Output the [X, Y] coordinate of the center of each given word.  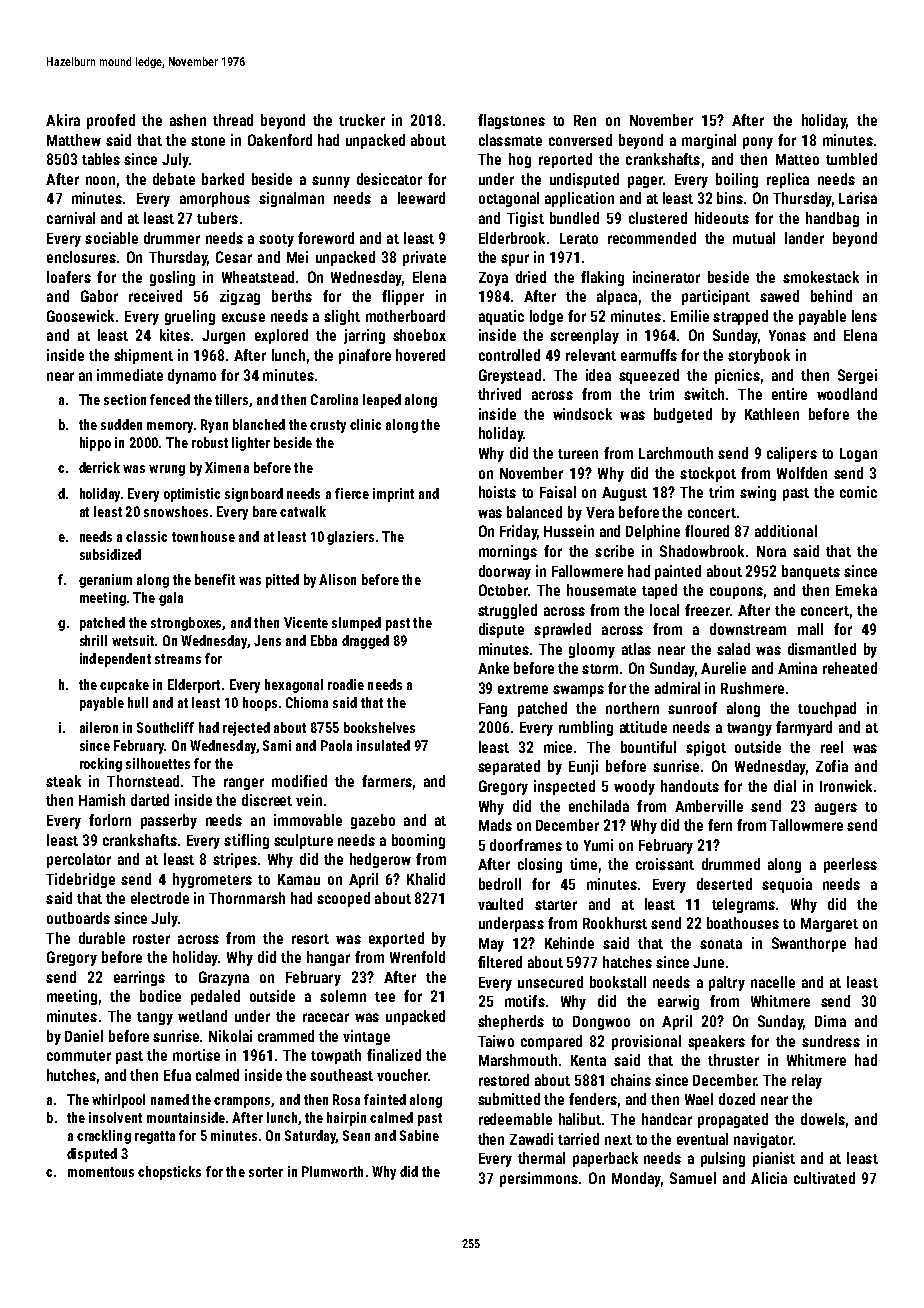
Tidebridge [80, 880]
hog [520, 160]
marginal [709, 141]
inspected [564, 787]
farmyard [804, 728]
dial [785, 786]
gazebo [373, 821]
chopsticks [169, 1173]
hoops [260, 704]
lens [864, 316]
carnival [71, 218]
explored [281, 336]
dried [531, 277]
